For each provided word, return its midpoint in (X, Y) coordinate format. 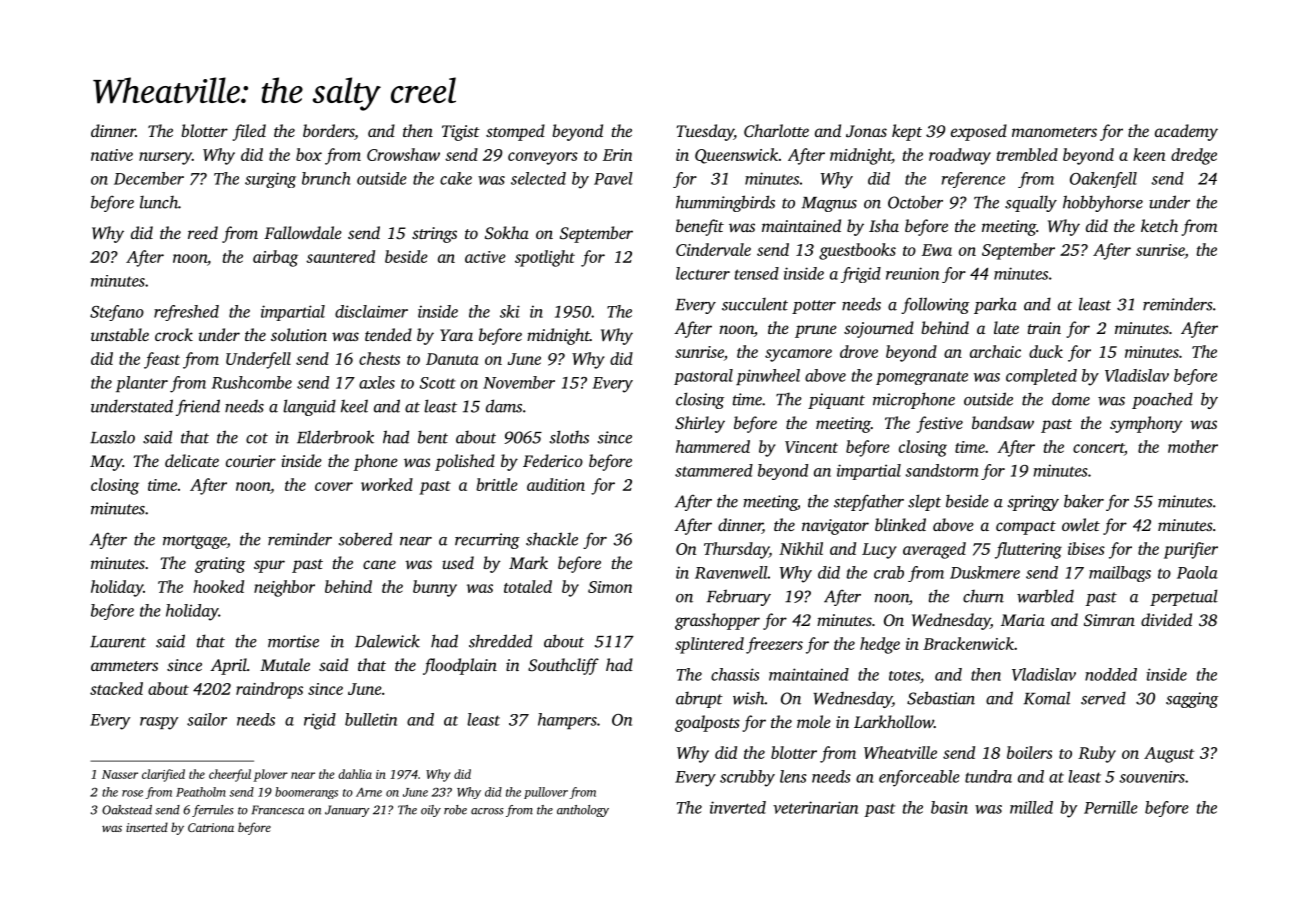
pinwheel (768, 377)
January (347, 811)
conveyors (543, 158)
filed (249, 132)
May (106, 463)
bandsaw (1003, 422)
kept (907, 132)
